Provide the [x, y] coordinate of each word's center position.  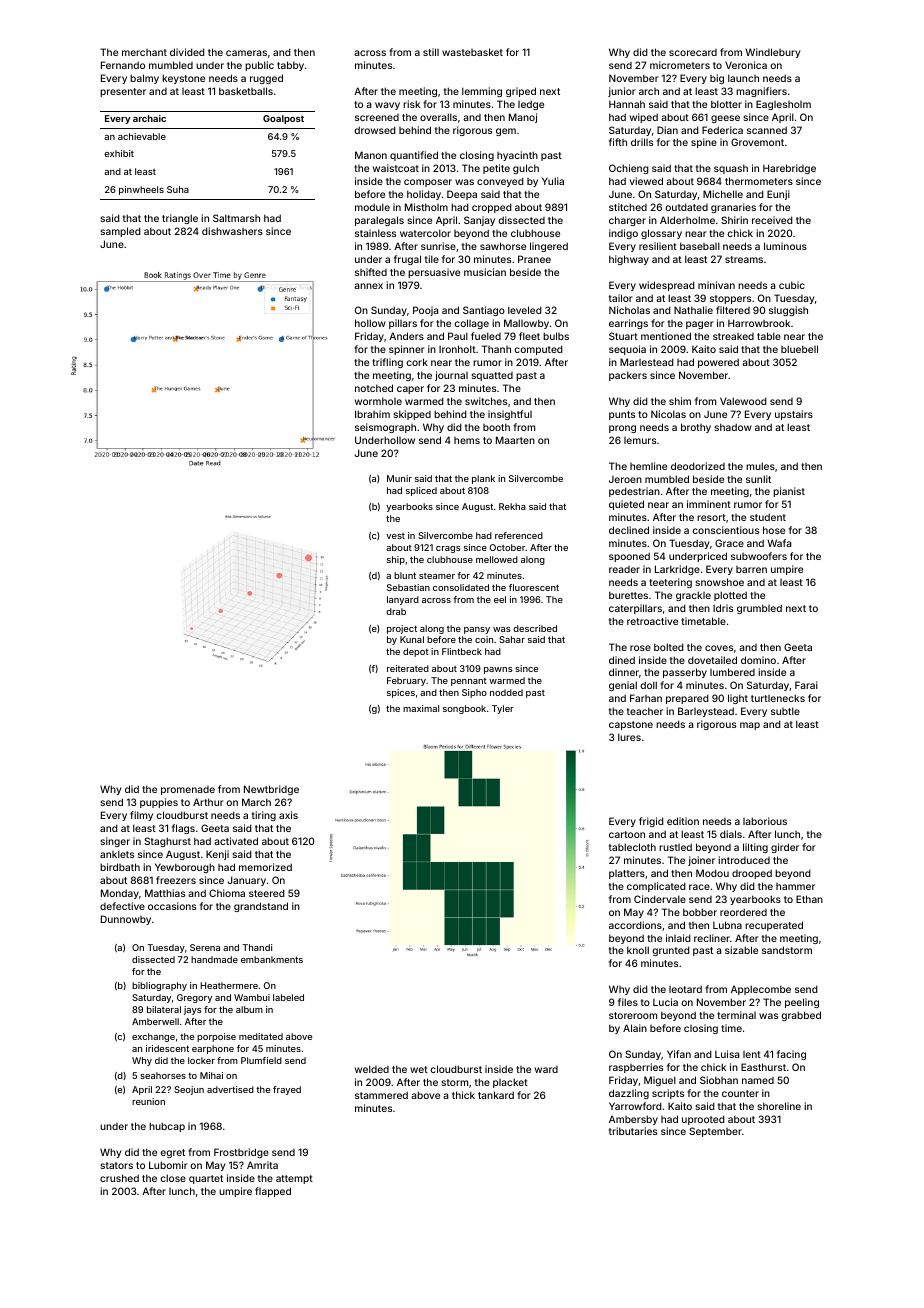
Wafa [779, 543]
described [535, 628]
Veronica [746, 65]
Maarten [515, 440]
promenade [188, 790]
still [431, 52]
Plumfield [261, 1060]
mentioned [666, 336]
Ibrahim [372, 414]
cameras [246, 53]
